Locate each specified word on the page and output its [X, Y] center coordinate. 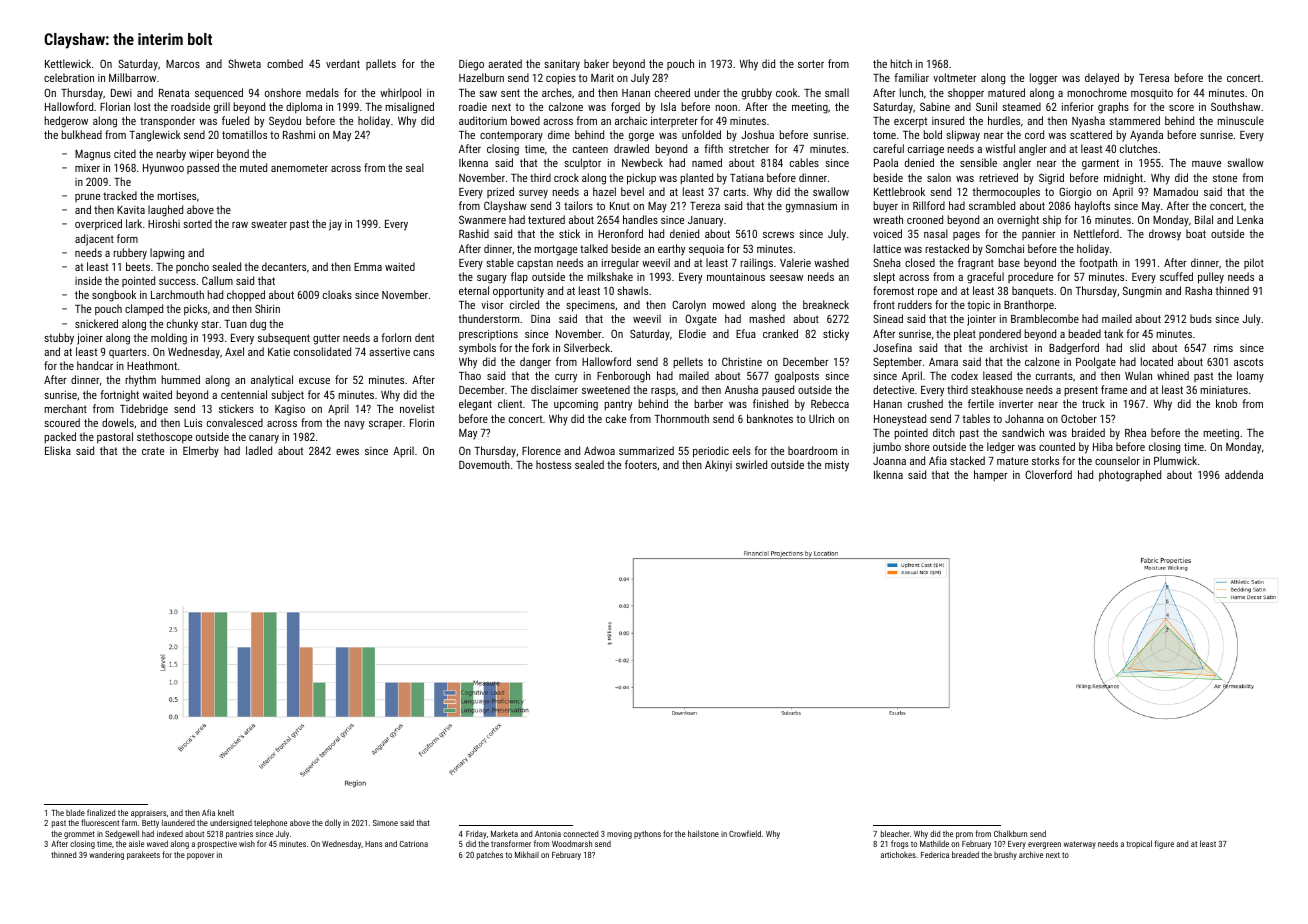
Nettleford [1096, 233]
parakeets [143, 855]
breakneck [826, 304]
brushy [1005, 856]
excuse [314, 381]
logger [1043, 79]
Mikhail [527, 854]
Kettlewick [68, 63]
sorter [811, 64]
